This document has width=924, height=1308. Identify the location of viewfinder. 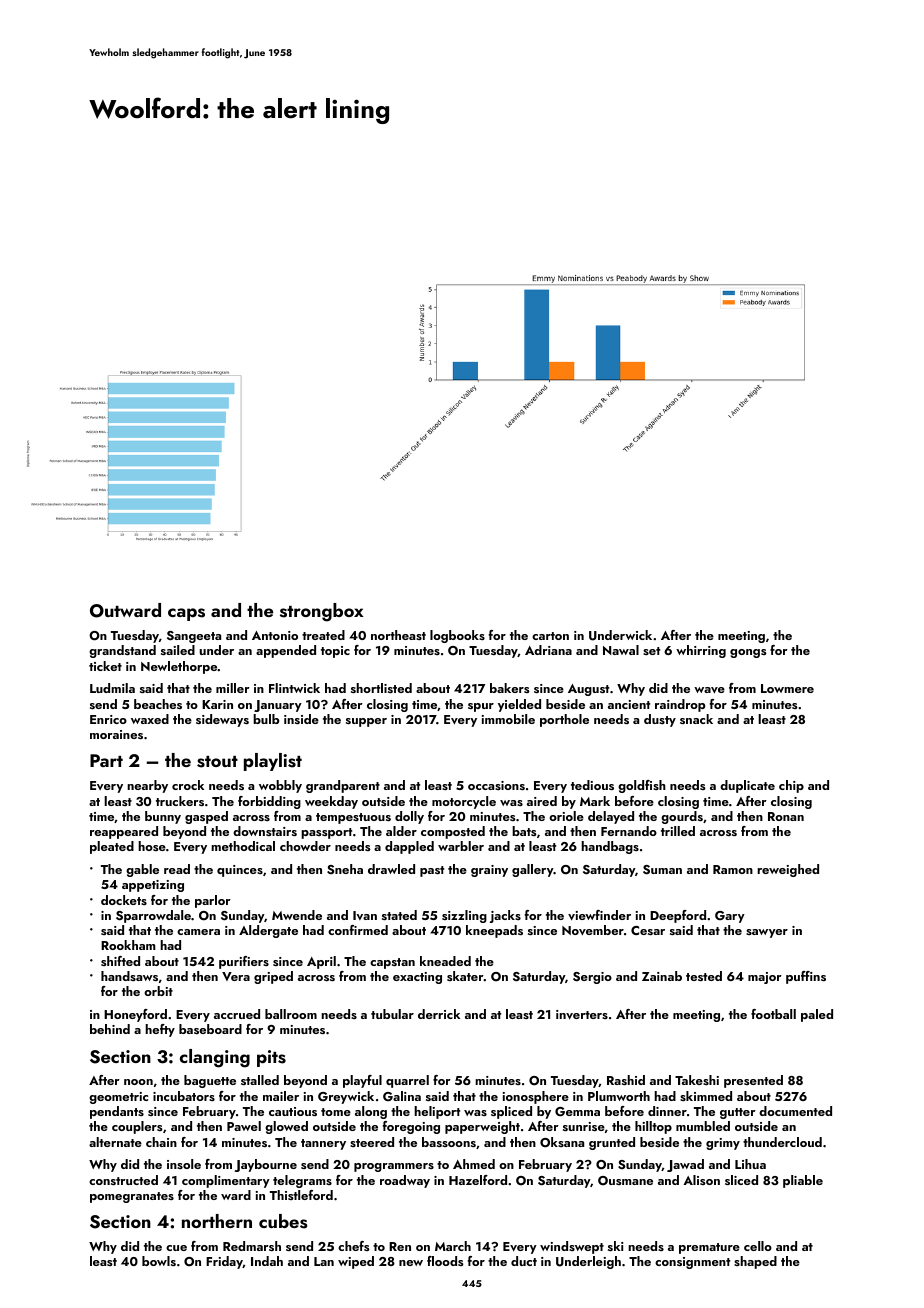
(599, 915).
